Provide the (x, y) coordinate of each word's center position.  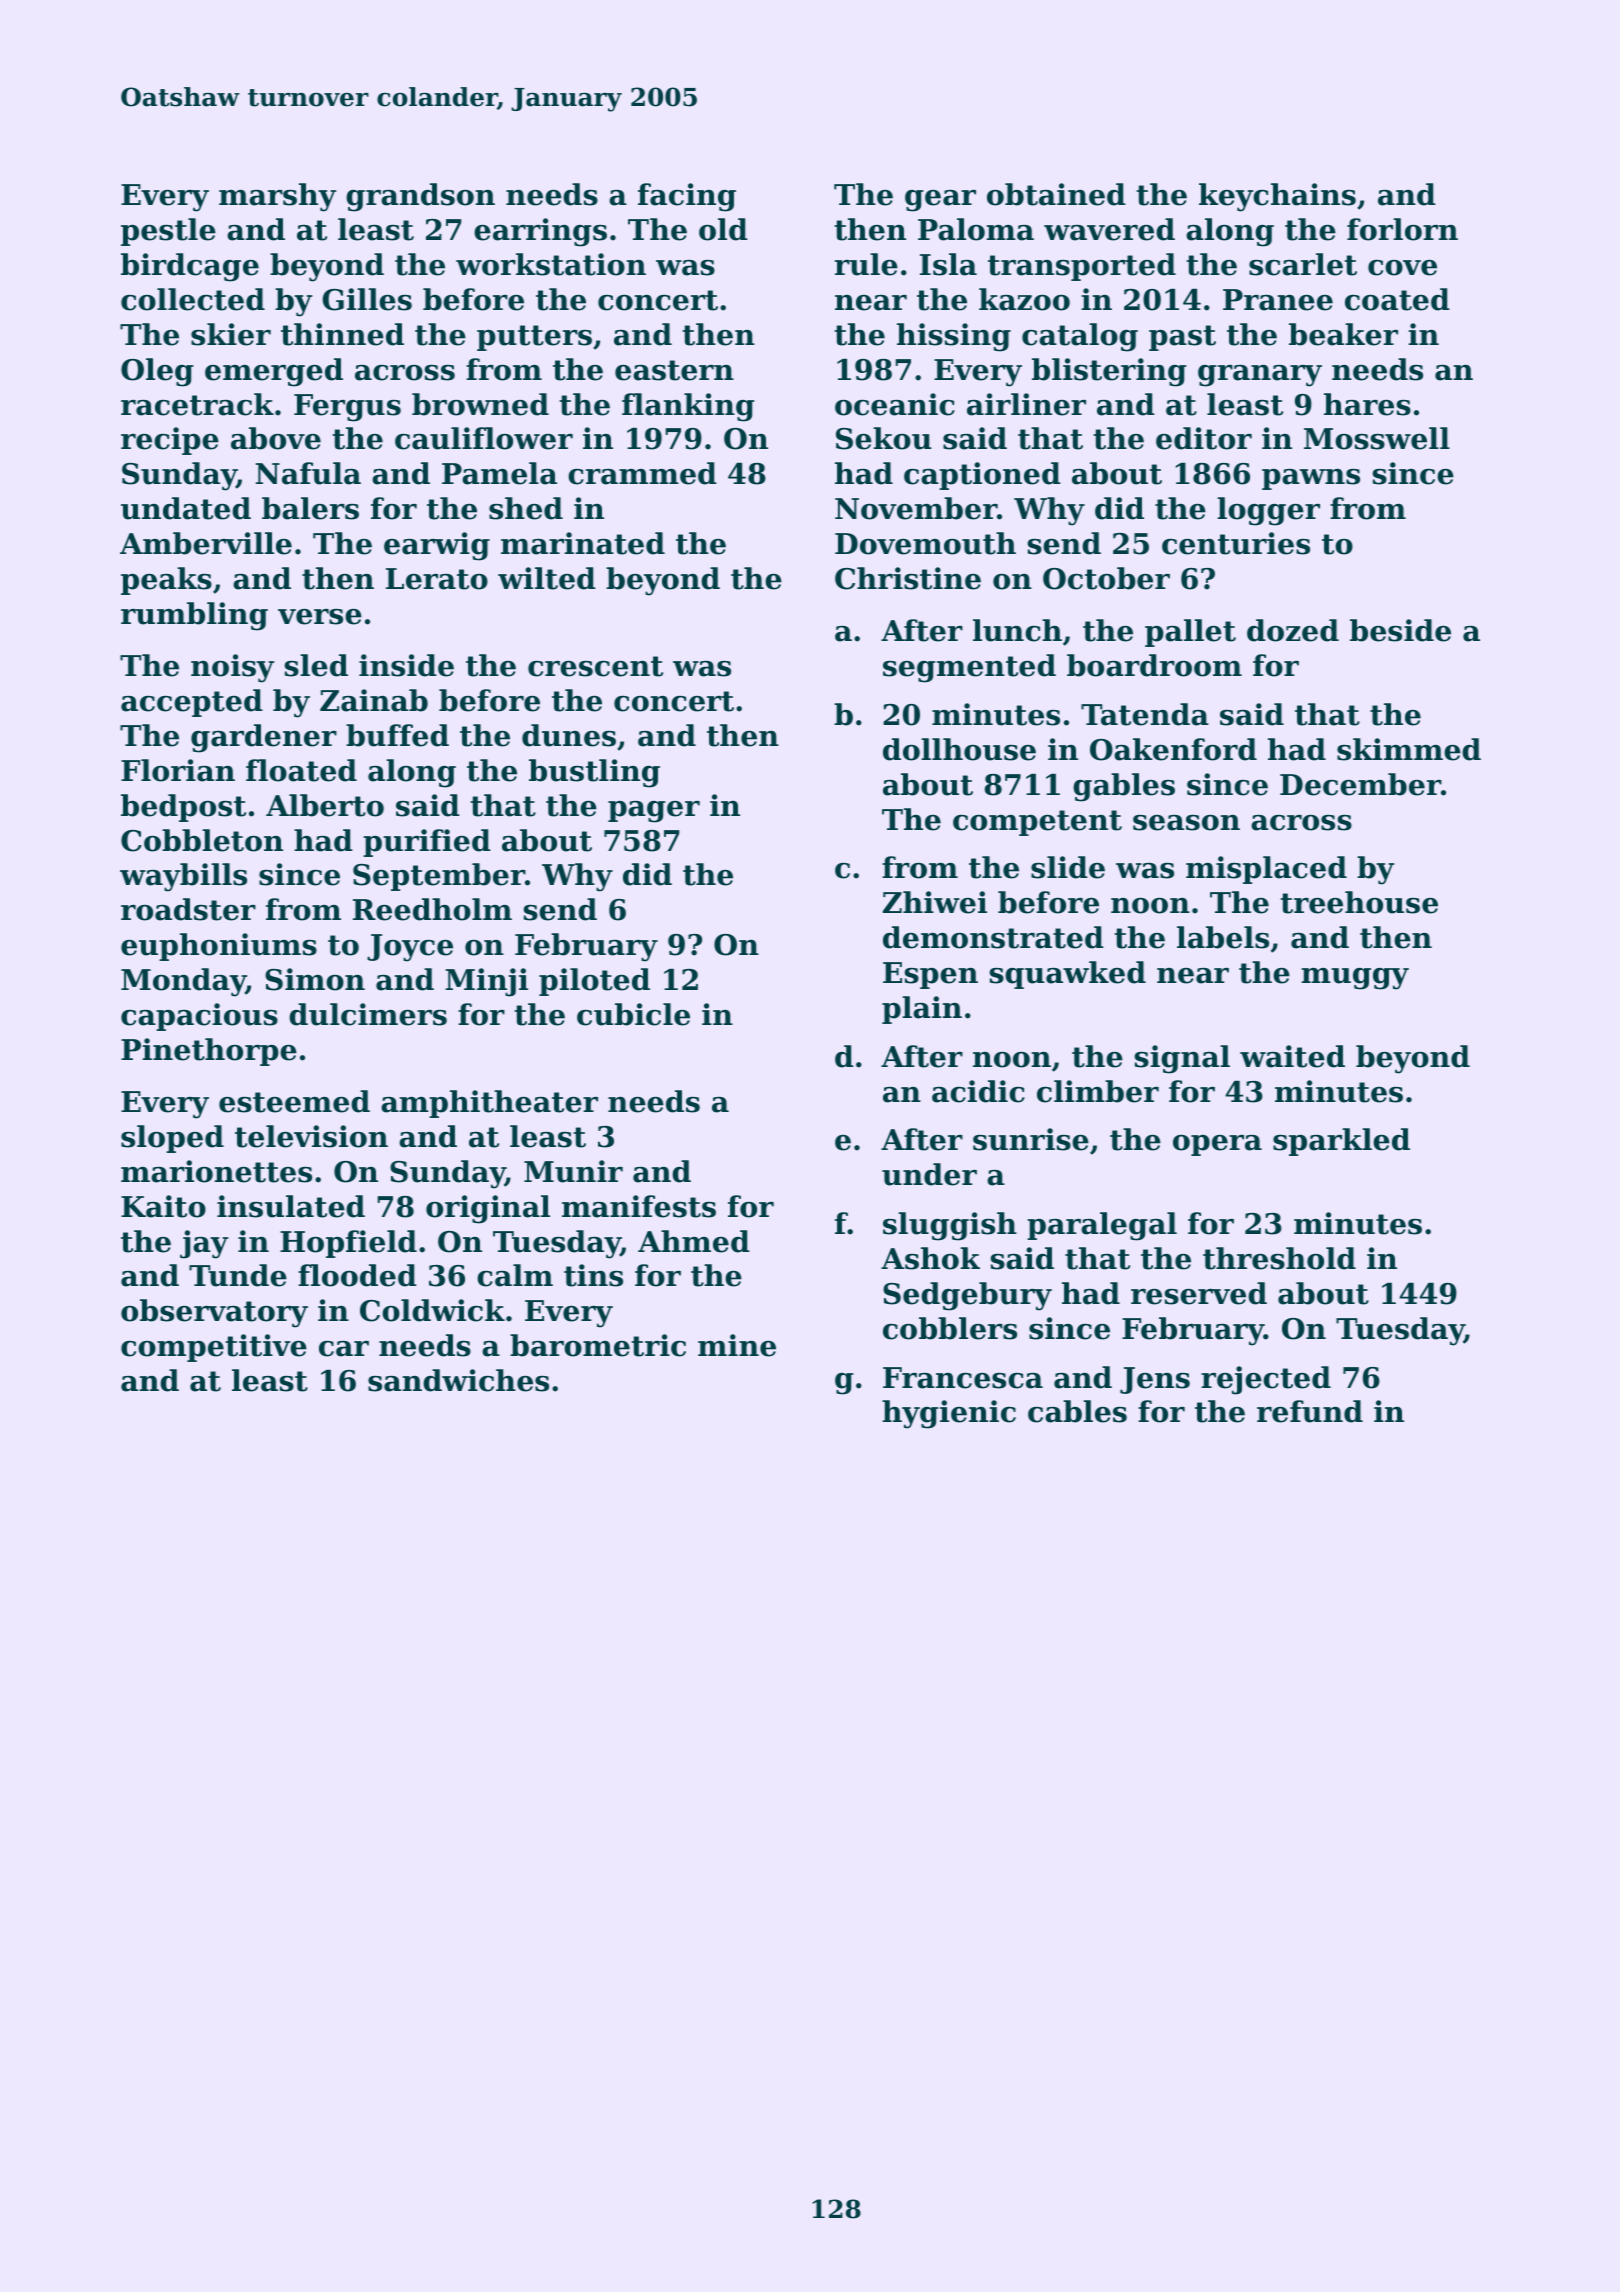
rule (866, 264)
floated (301, 770)
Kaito (163, 1206)
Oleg (157, 372)
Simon (315, 979)
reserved (1199, 1293)
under (929, 1174)
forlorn (1402, 229)
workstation (551, 264)
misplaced (1266, 870)
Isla (948, 264)
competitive (214, 1348)
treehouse (1359, 902)
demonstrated (993, 937)
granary (1260, 376)
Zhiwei (935, 902)
